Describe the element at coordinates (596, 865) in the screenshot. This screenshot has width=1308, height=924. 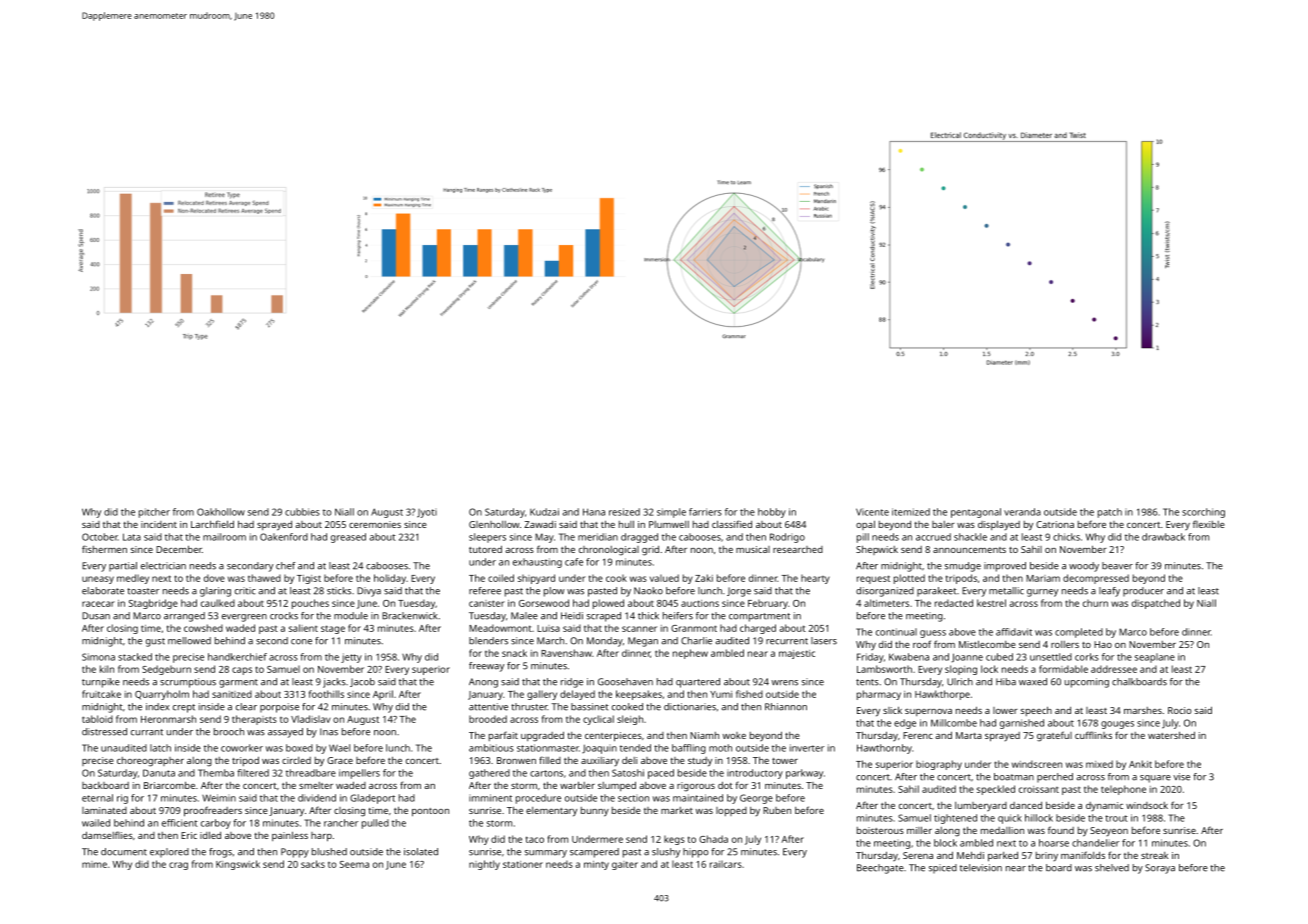
I see `minty` at that location.
